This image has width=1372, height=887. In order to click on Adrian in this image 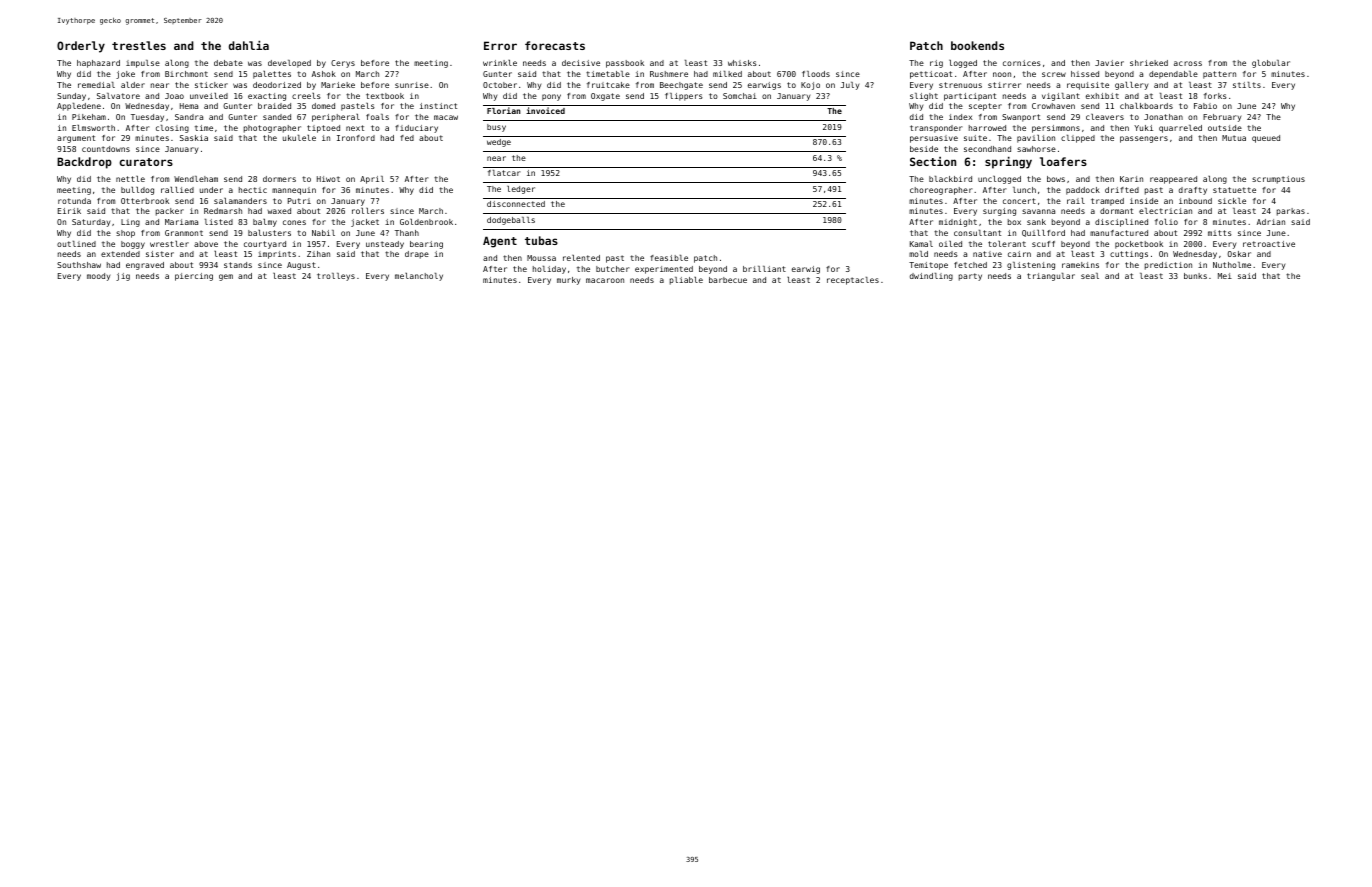, I will do `click(1271, 222)`.
